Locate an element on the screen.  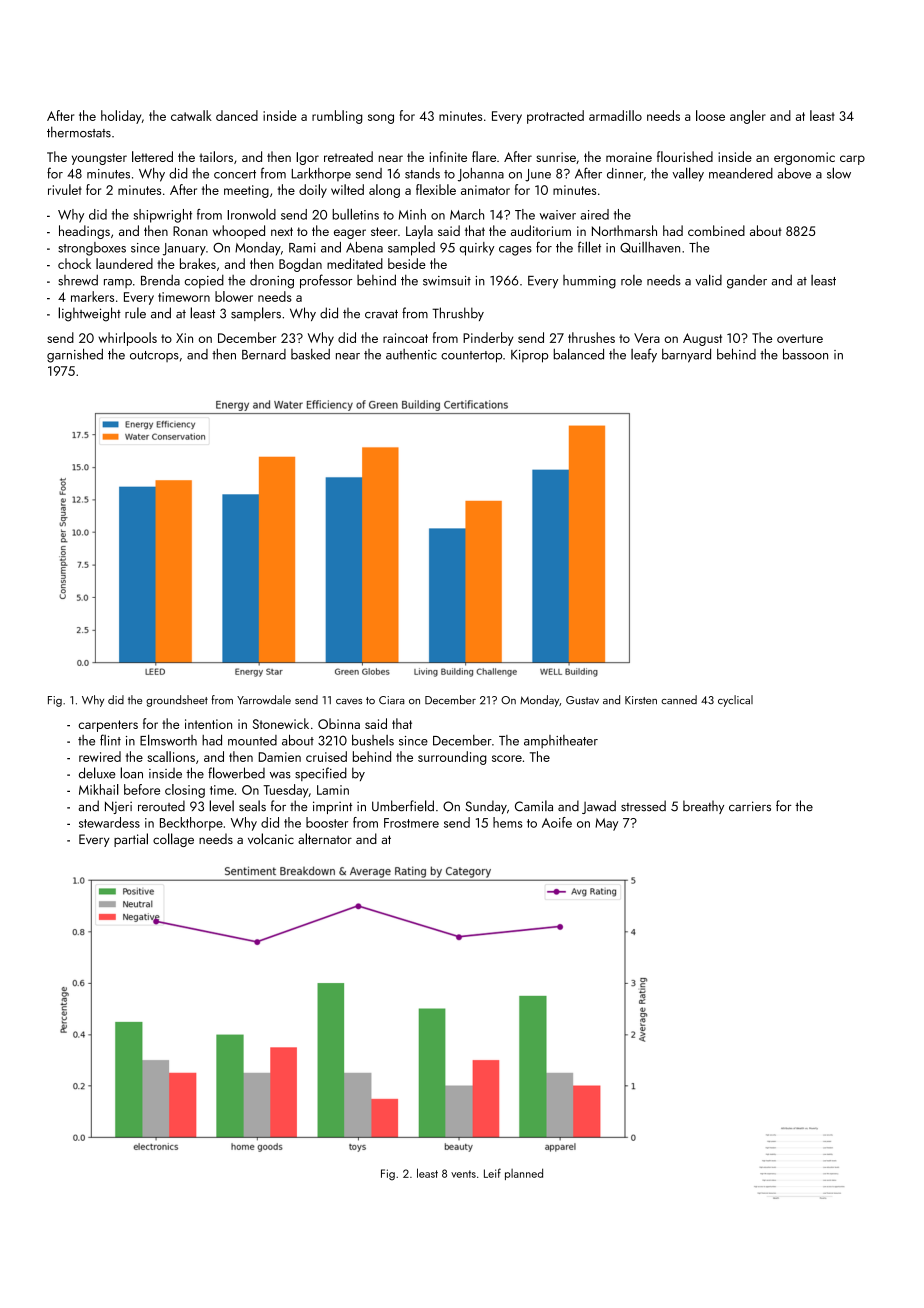
outcrops is located at coordinates (154, 356).
